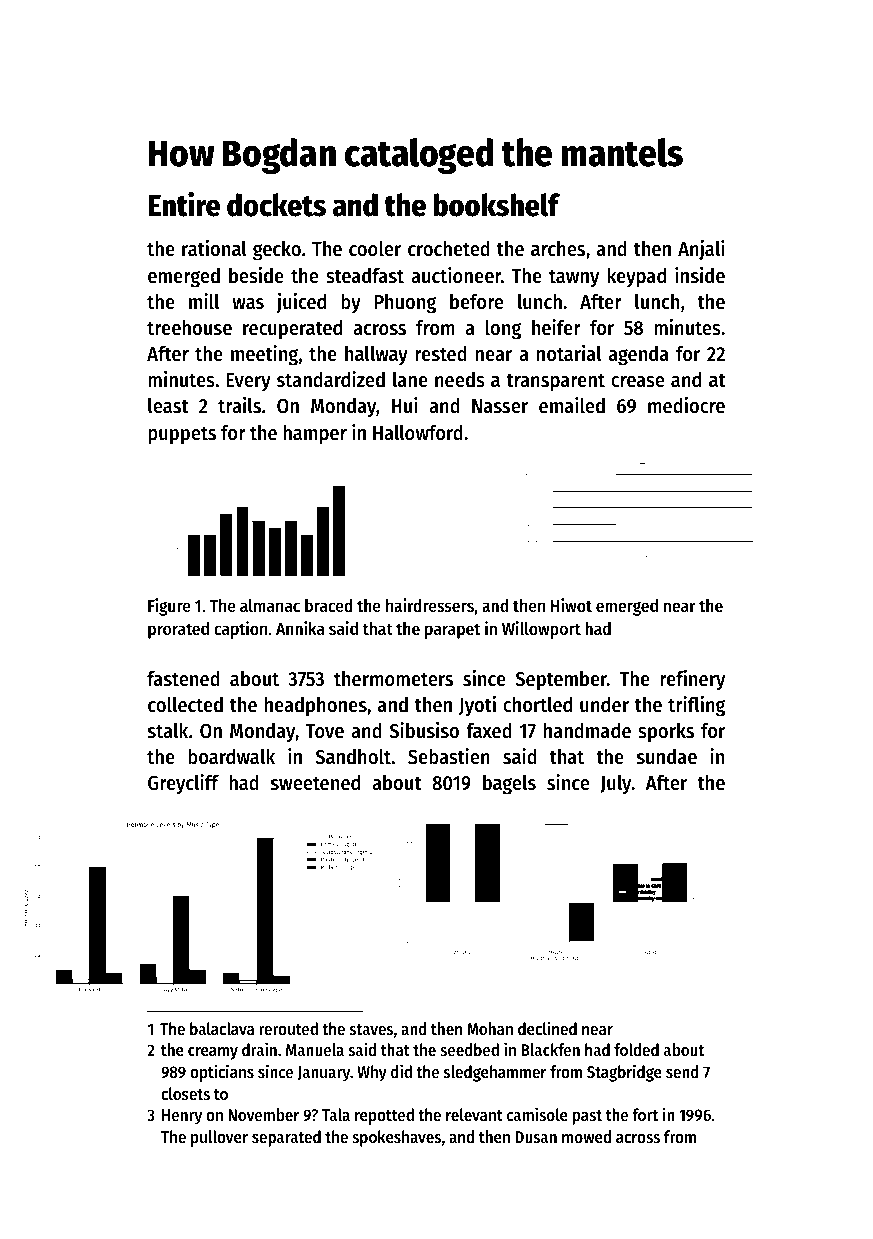  What do you see at coordinates (183, 678) in the screenshot?
I see `fastened` at bounding box center [183, 678].
